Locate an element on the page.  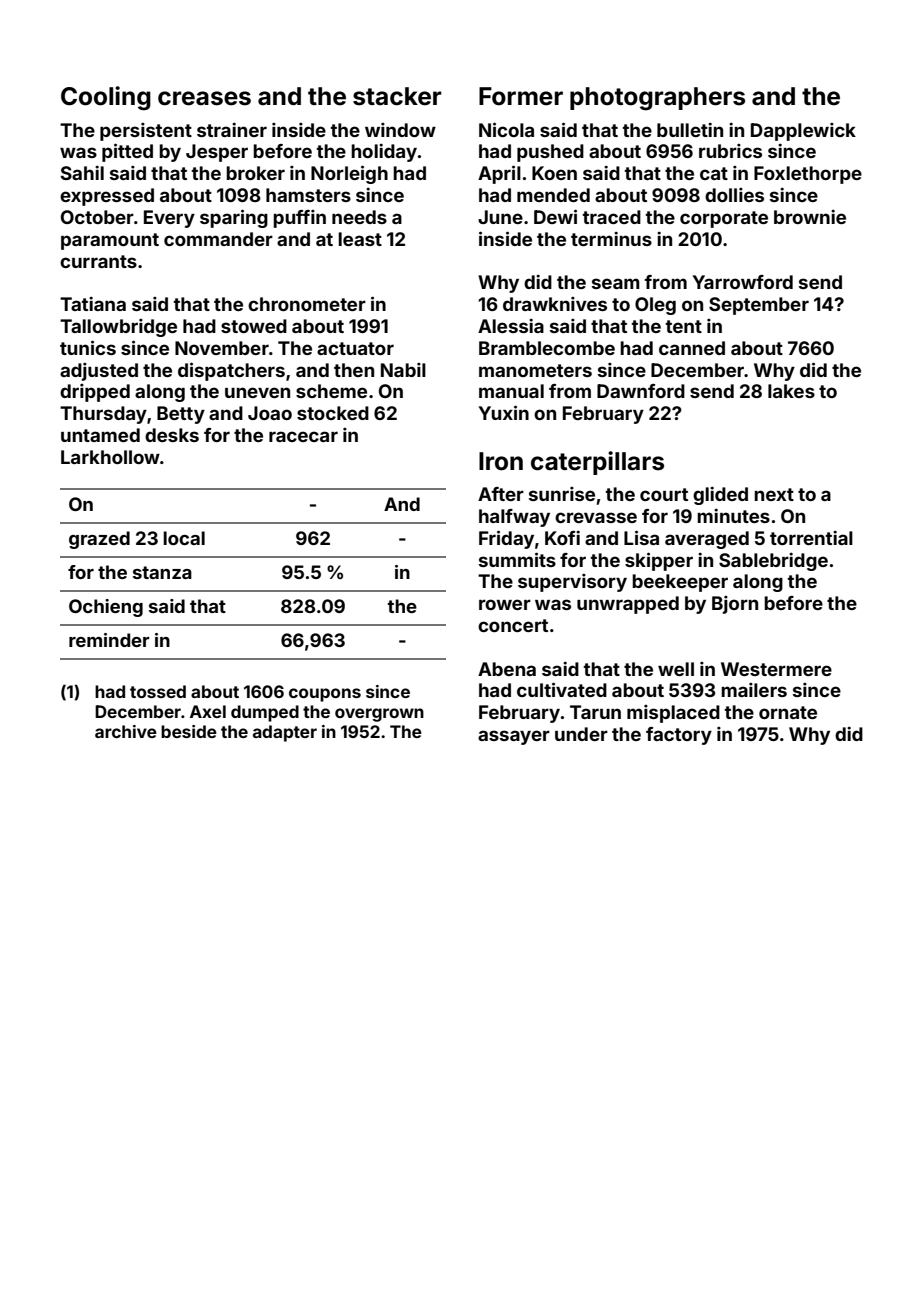
stowed is located at coordinates (254, 326).
